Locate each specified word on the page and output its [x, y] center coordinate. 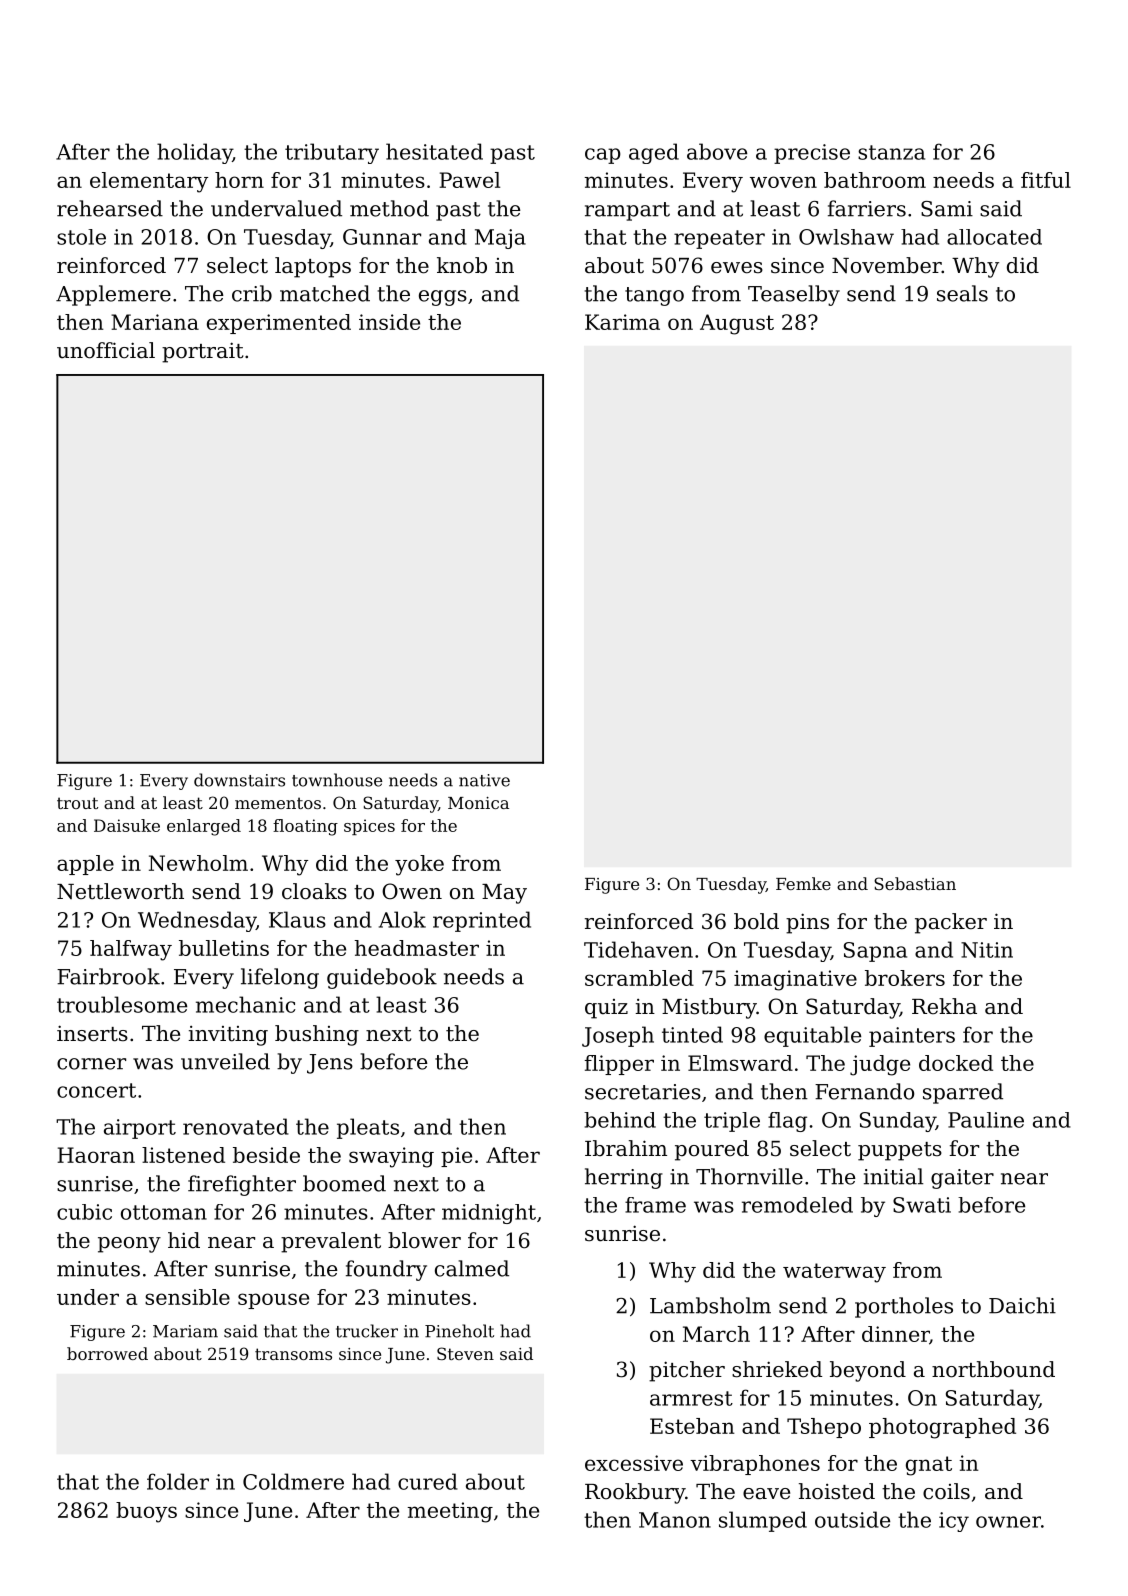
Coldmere [293, 1481]
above [717, 151]
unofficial [106, 350]
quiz [606, 1009]
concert [96, 1090]
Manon [675, 1520]
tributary [332, 153]
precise [812, 154]
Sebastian [915, 883]
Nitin [987, 950]
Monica [478, 803]
